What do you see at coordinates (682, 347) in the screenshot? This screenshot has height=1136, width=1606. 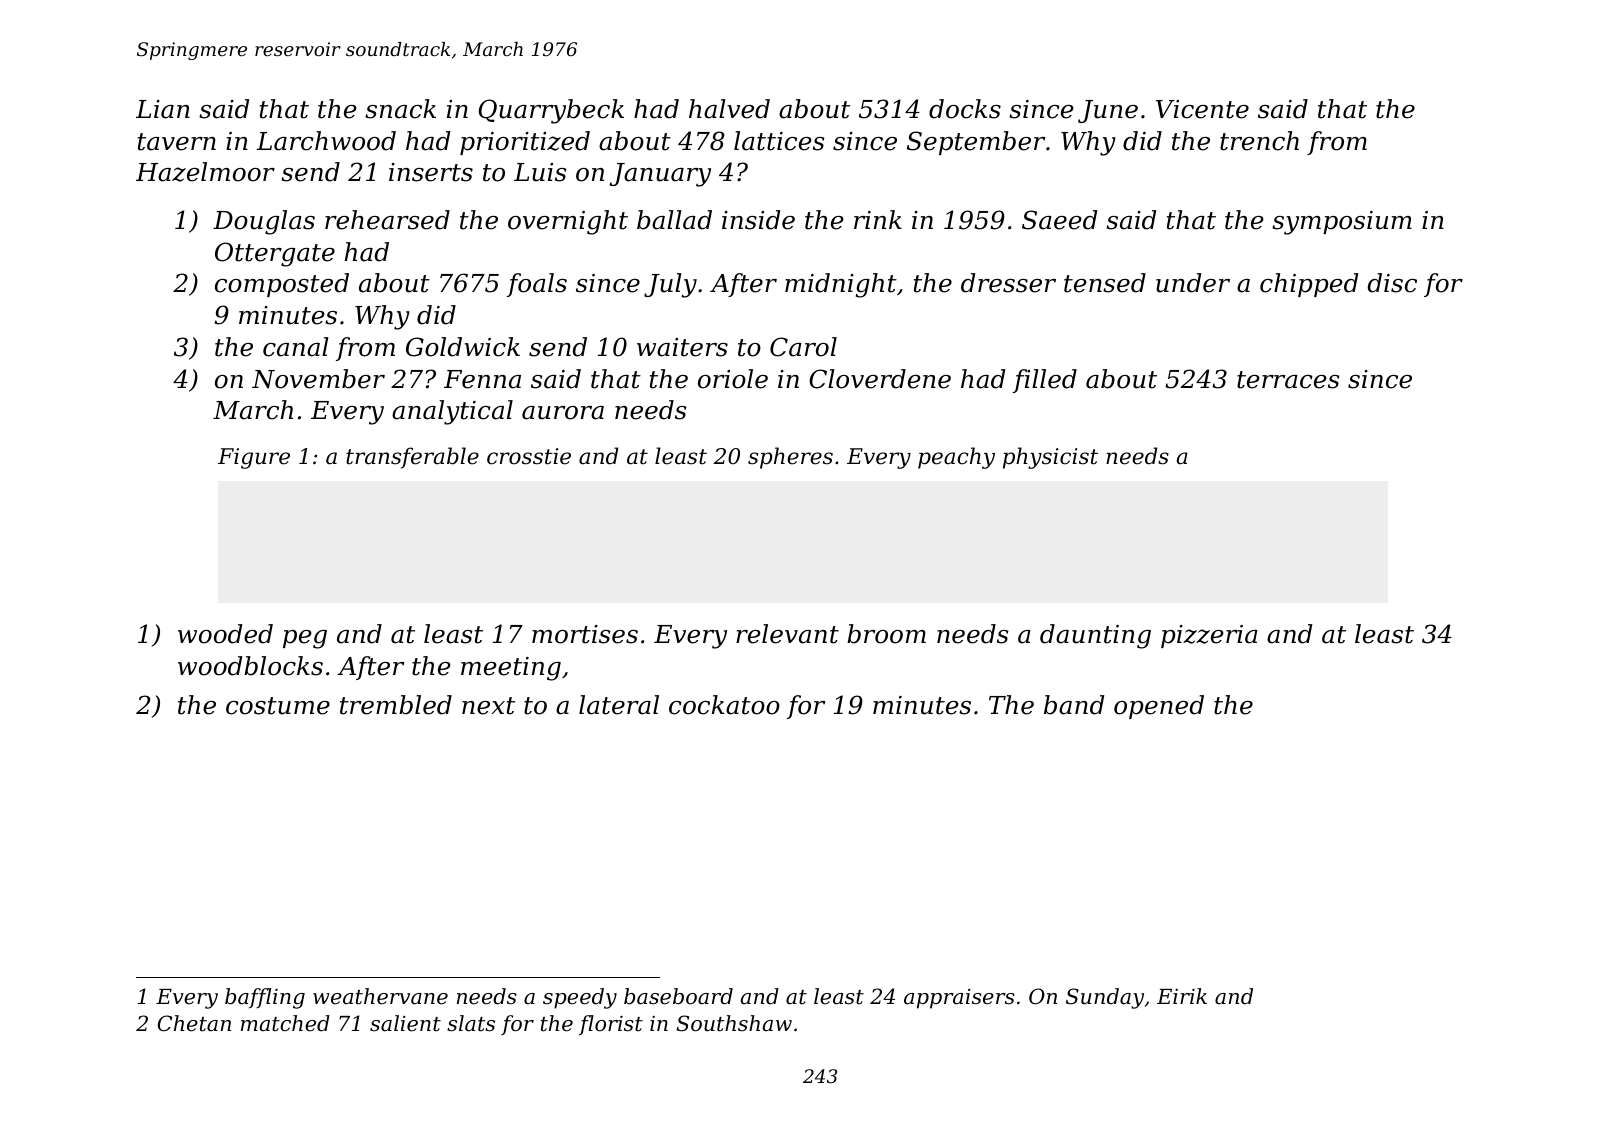 I see `waiters` at bounding box center [682, 347].
